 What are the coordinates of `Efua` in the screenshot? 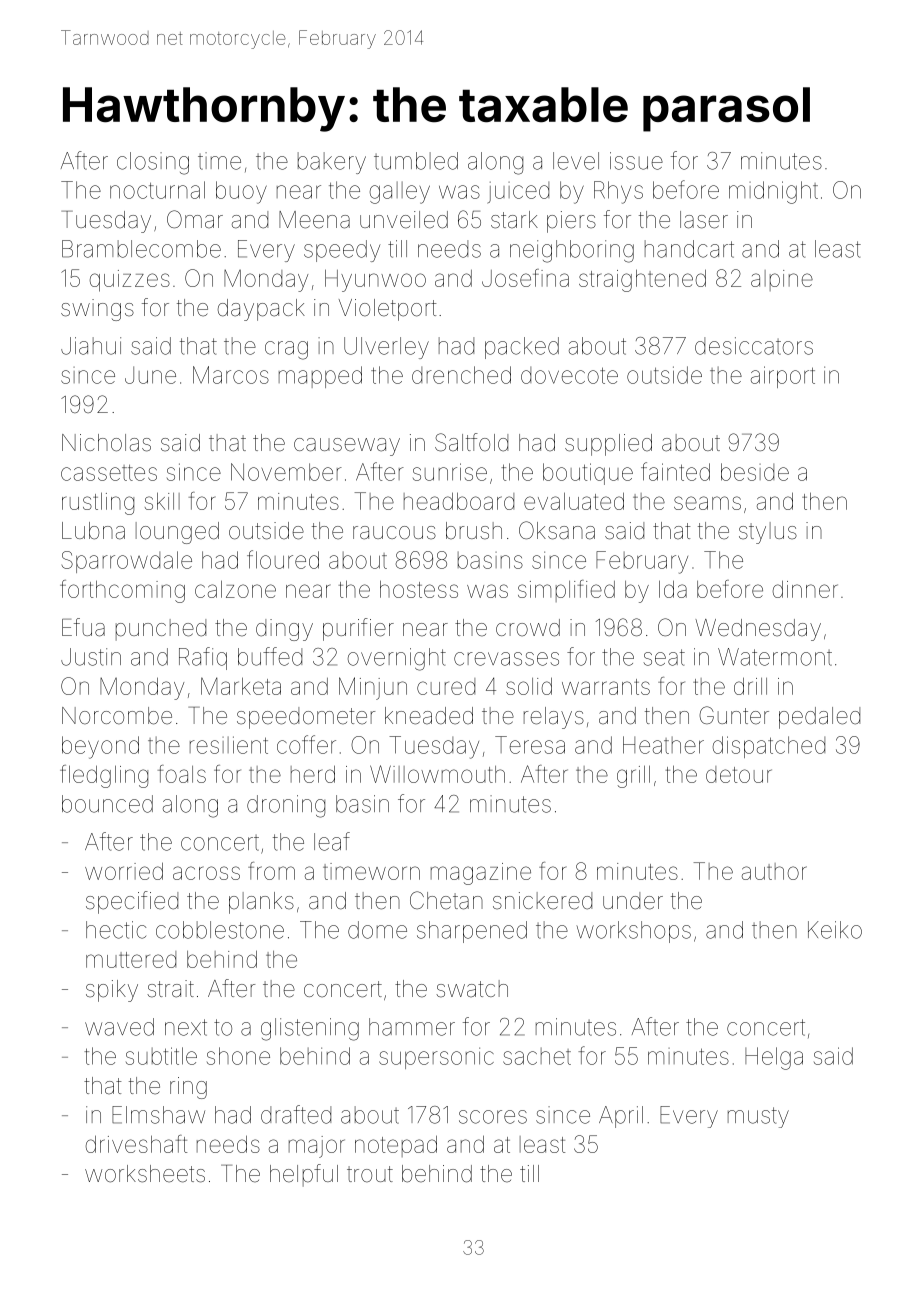 It's located at (83, 627).
